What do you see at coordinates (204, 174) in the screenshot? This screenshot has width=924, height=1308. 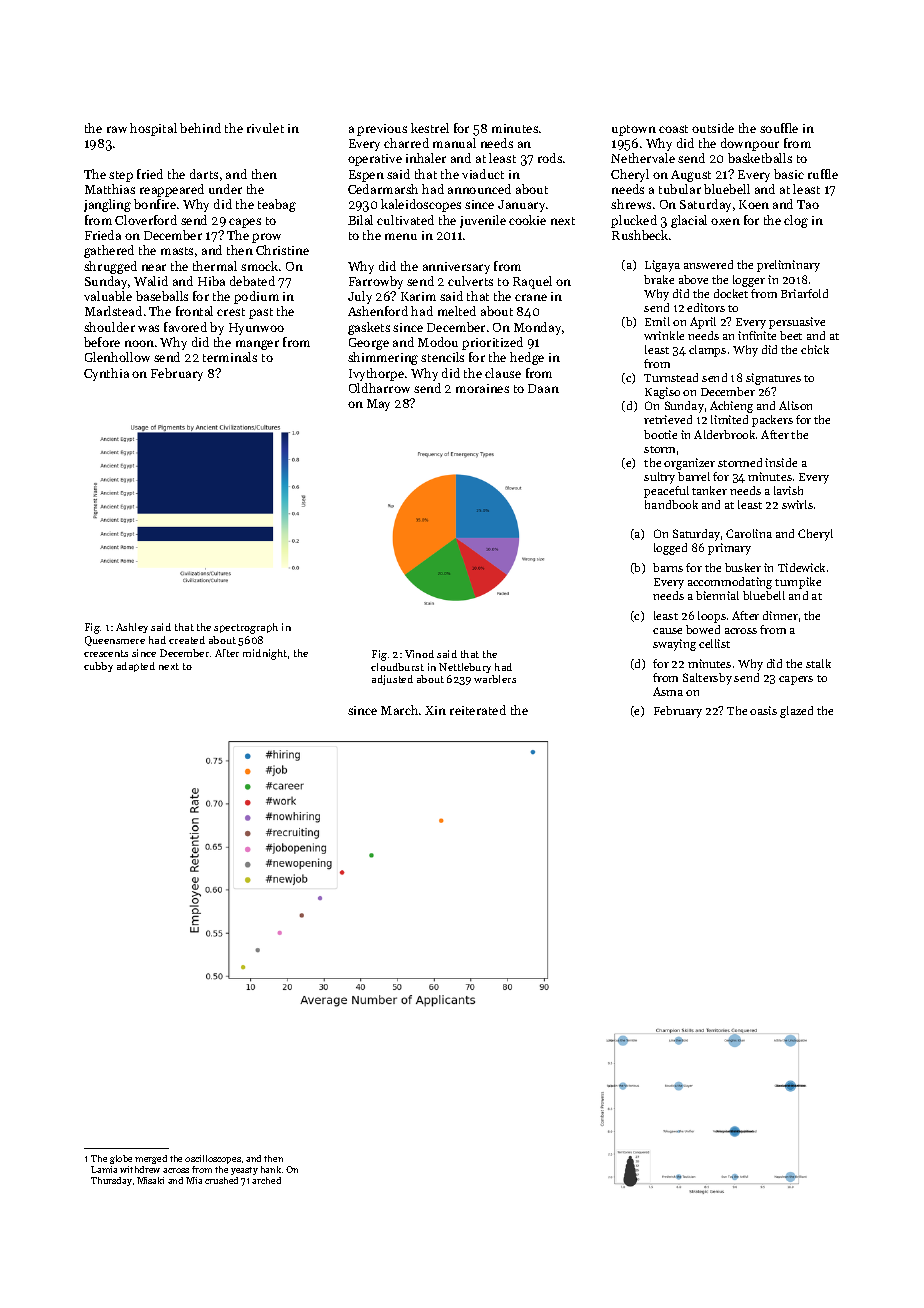 I see `darts` at bounding box center [204, 174].
